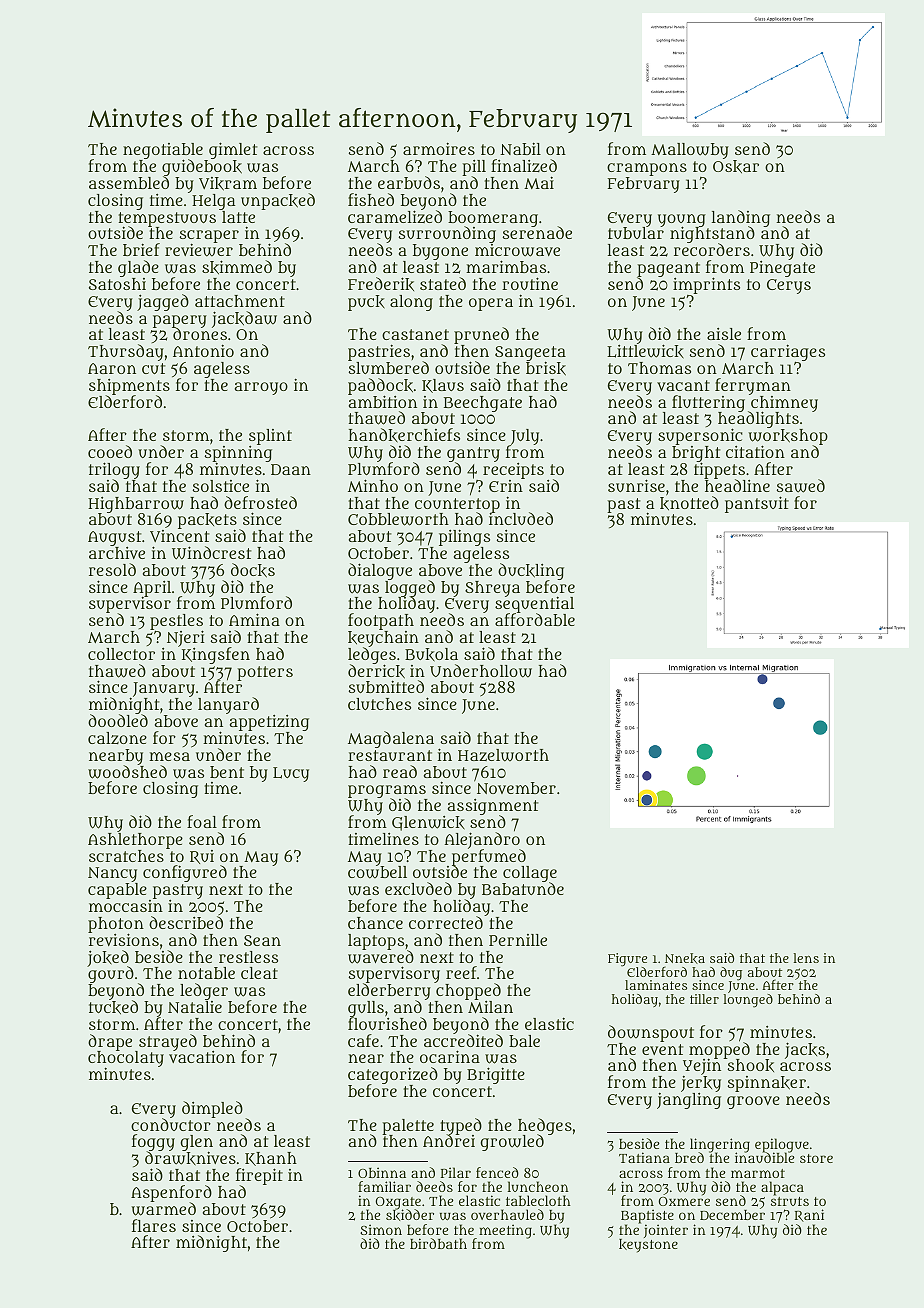 This screenshot has height=1308, width=924. What do you see at coordinates (784, 404) in the screenshot?
I see `chimney` at bounding box center [784, 404].
